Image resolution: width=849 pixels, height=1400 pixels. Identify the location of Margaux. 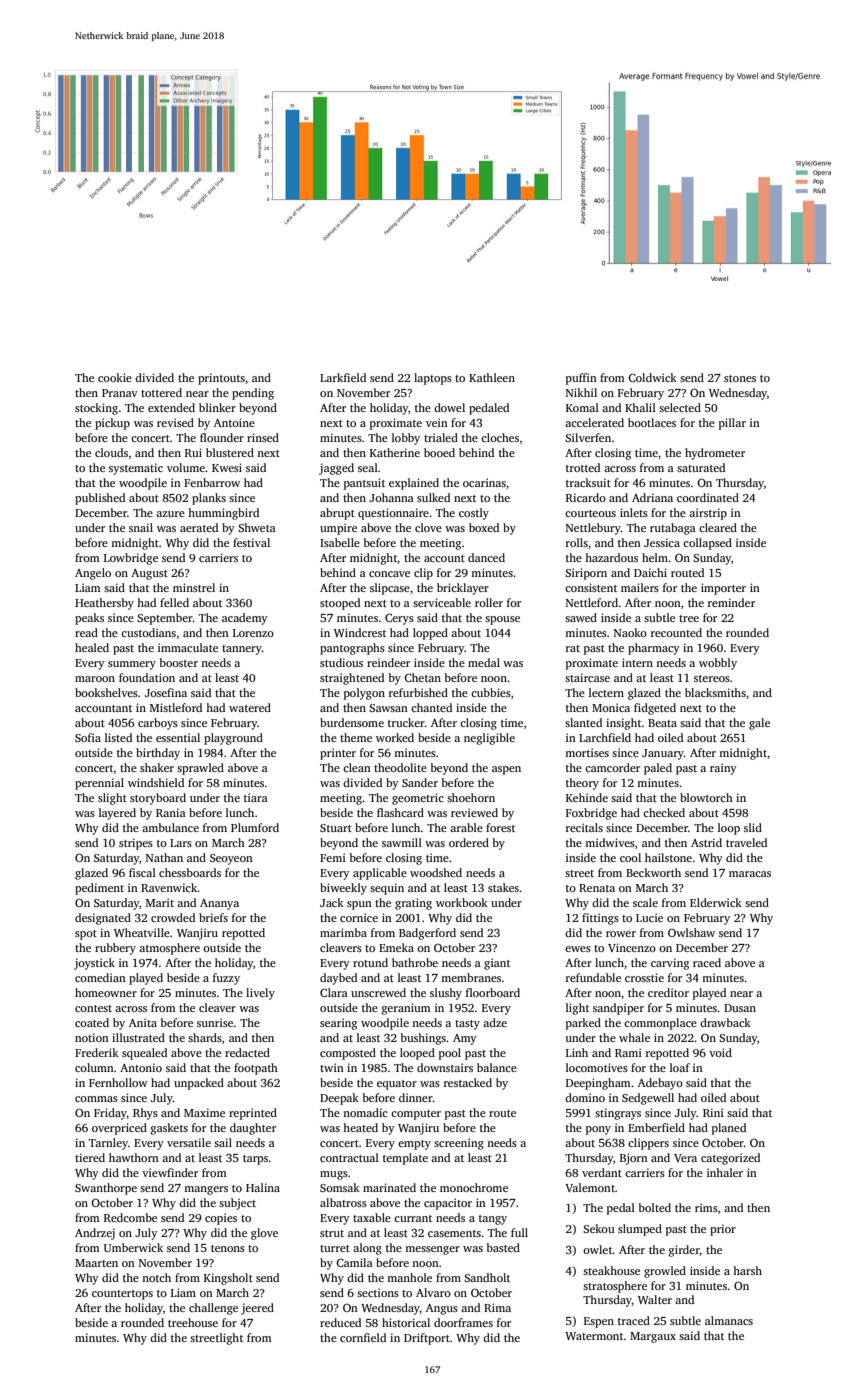
(653, 1337).
